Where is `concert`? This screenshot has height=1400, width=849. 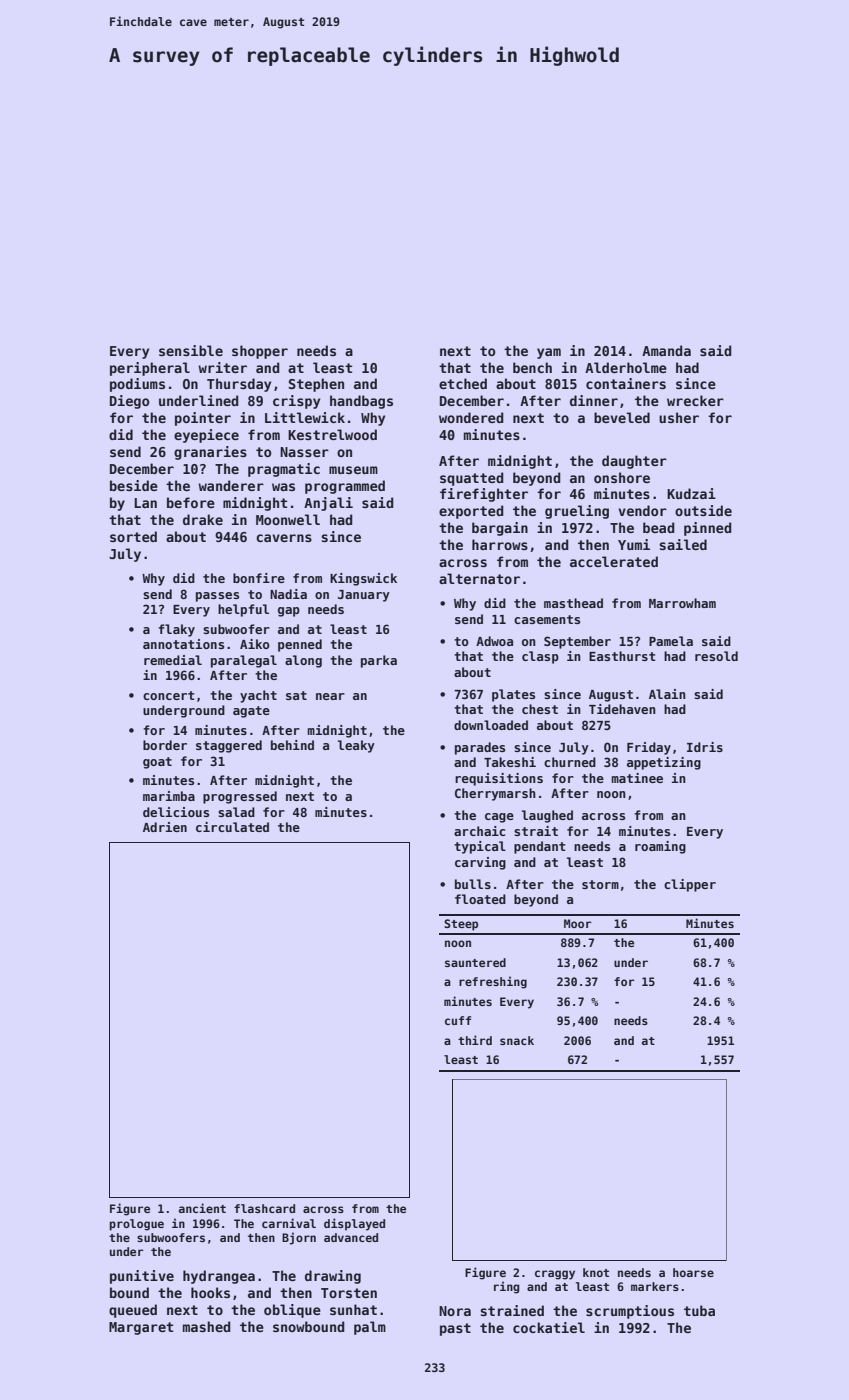 concert is located at coordinates (169, 695).
